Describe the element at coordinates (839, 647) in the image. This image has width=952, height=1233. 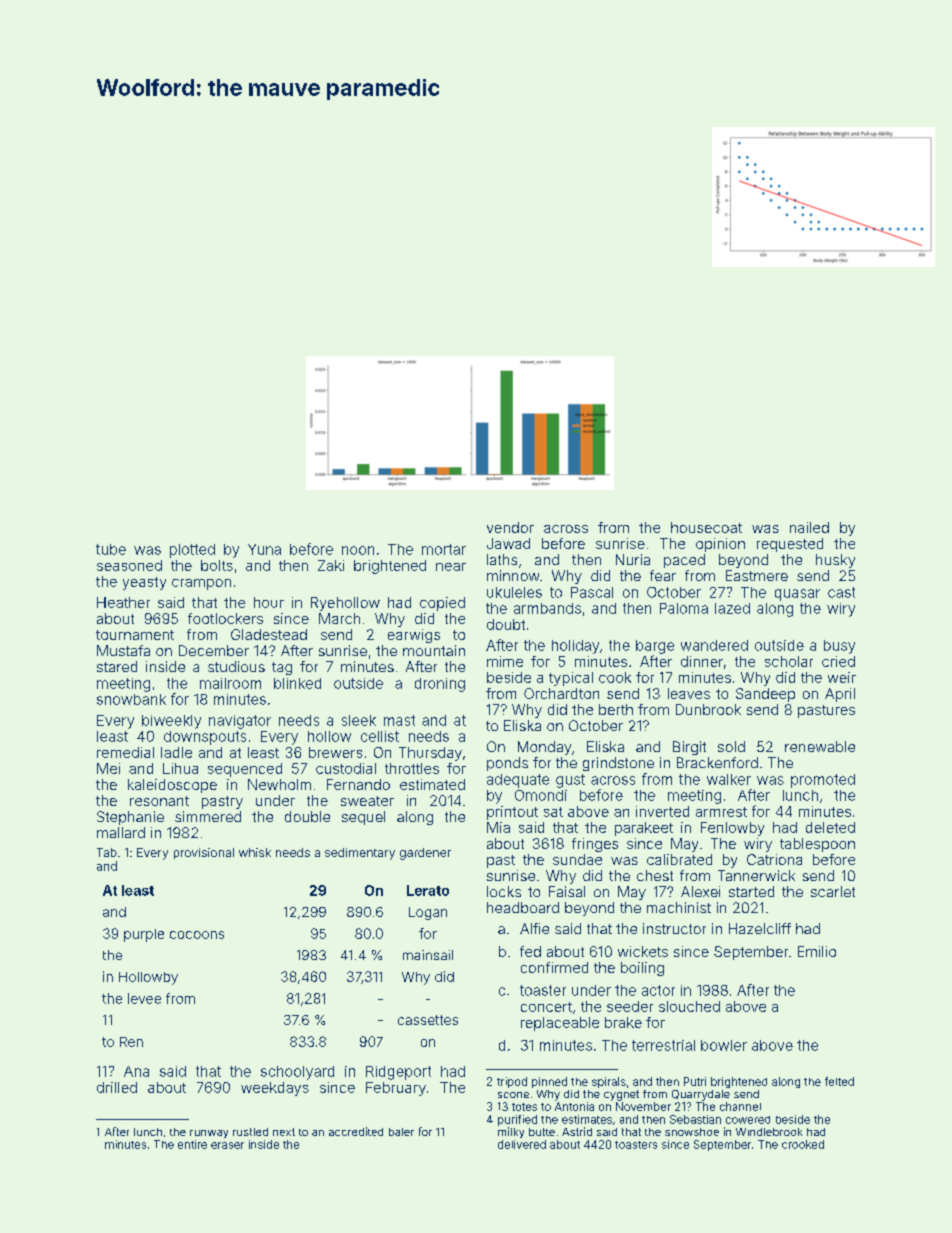
I see `busy` at that location.
